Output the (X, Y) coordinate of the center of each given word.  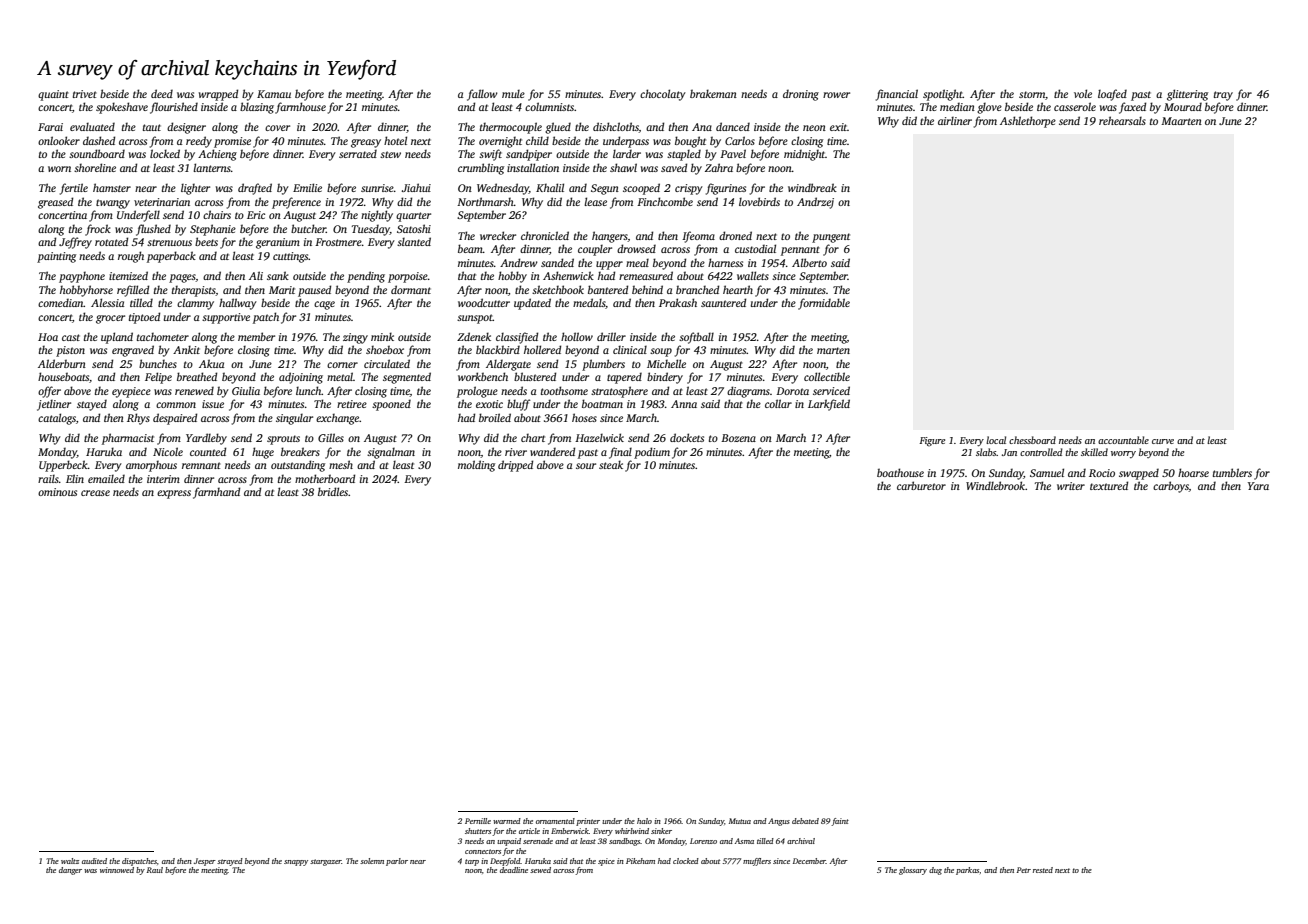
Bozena (738, 438)
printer (588, 822)
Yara (1258, 486)
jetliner (54, 405)
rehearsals (1122, 120)
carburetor (921, 485)
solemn (372, 861)
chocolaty (663, 95)
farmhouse (300, 108)
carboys (1171, 487)
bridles (333, 491)
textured (1109, 485)
